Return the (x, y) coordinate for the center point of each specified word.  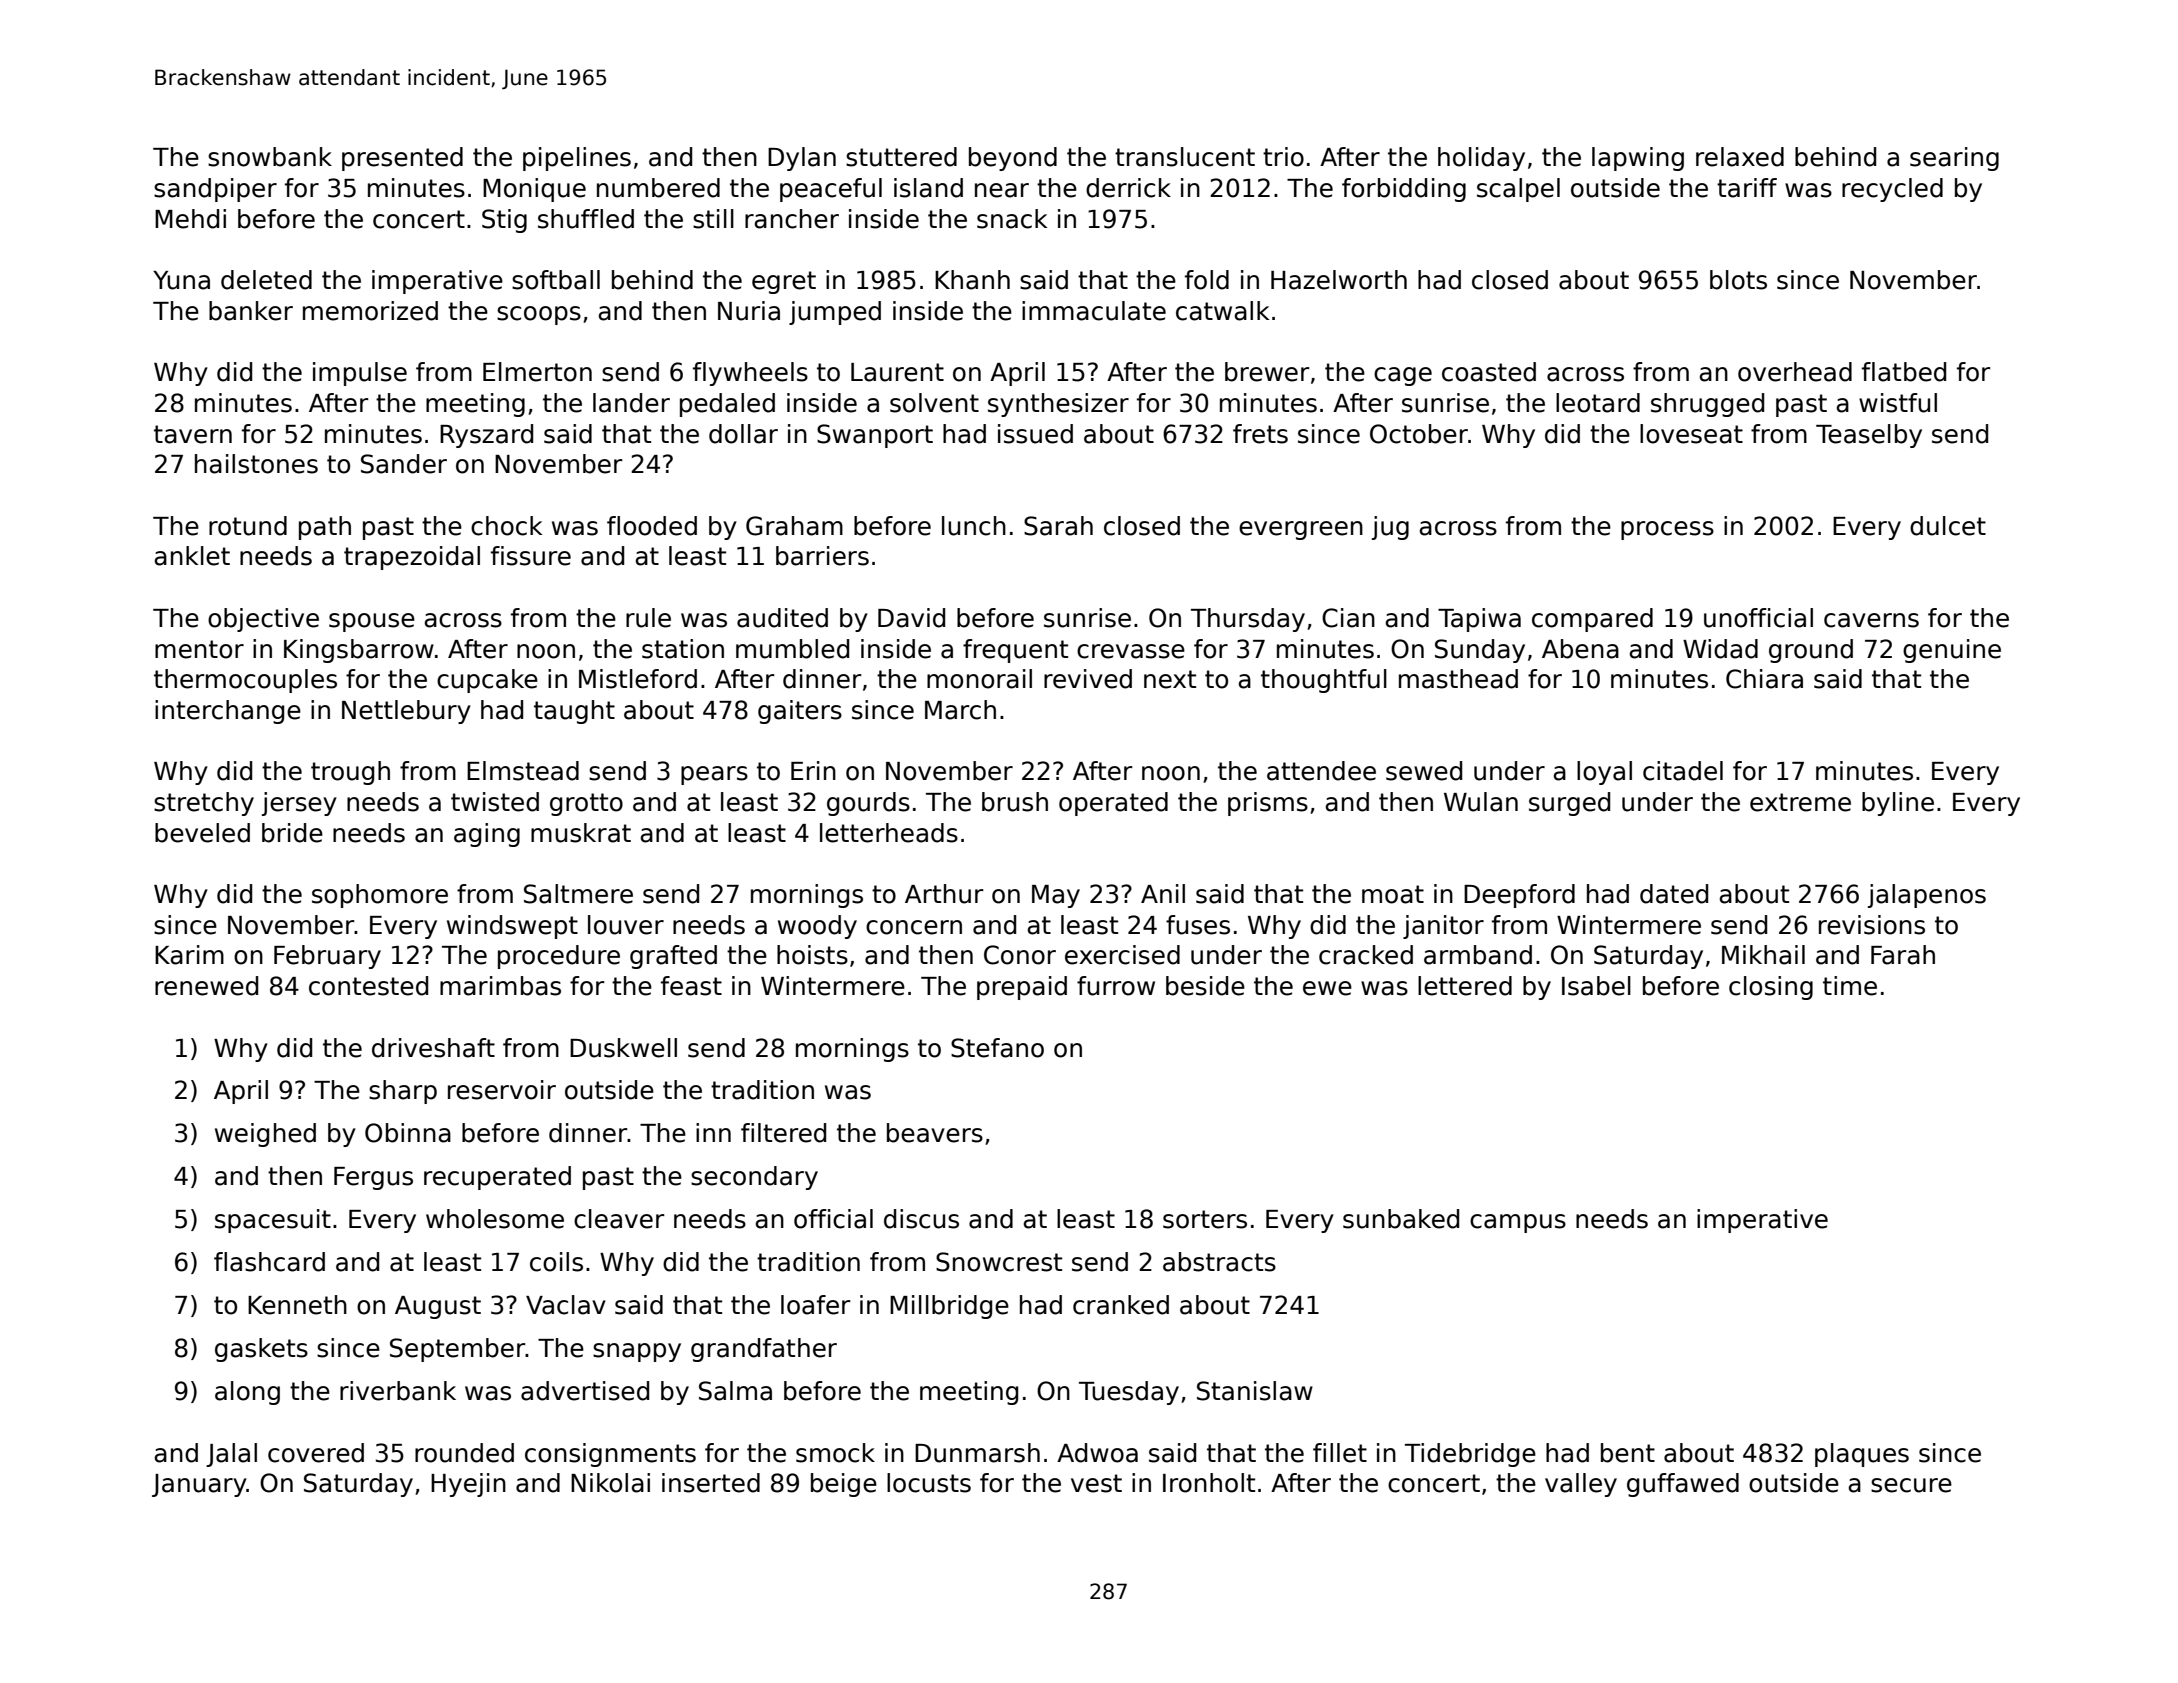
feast (691, 986)
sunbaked (1401, 1219)
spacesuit (273, 1221)
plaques (1862, 1455)
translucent (1185, 157)
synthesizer (1058, 405)
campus (1518, 1223)
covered (316, 1453)
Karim (189, 955)
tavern (193, 434)
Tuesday (1129, 1393)
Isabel (1596, 986)
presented (402, 159)
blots (1738, 280)
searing (1954, 159)
